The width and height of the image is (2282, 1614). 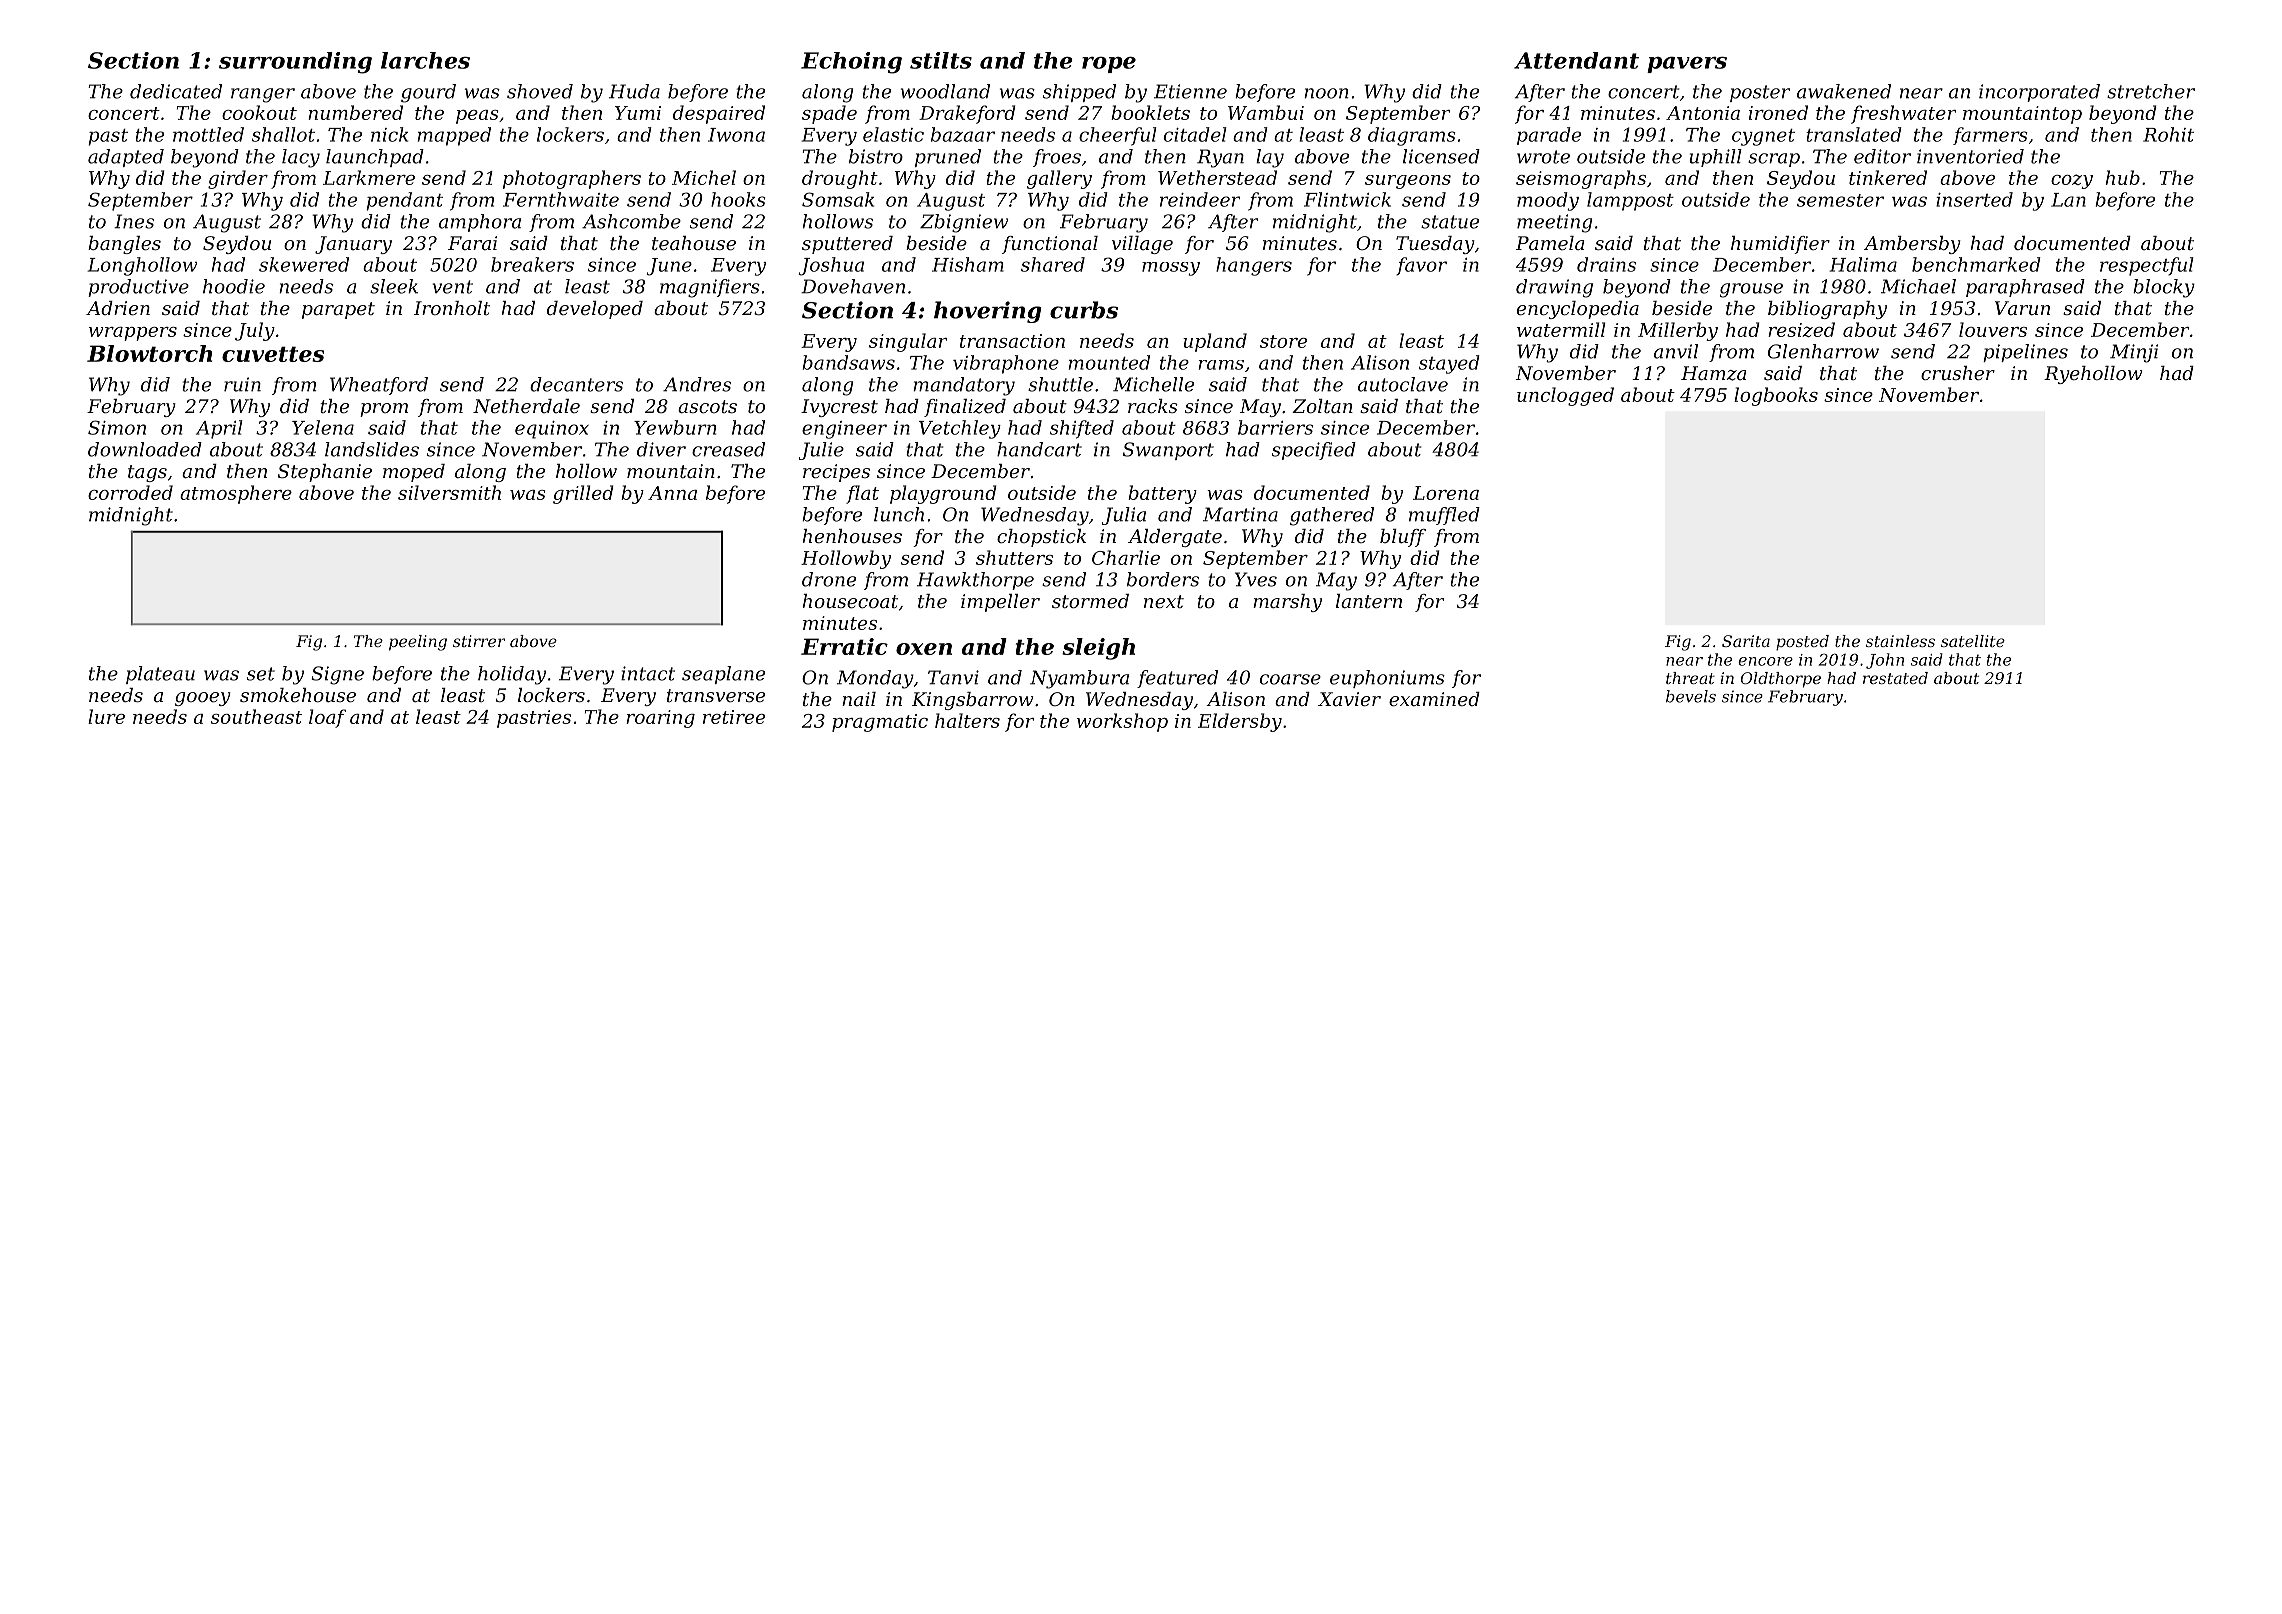 I want to click on tinkered, so click(x=1888, y=177).
